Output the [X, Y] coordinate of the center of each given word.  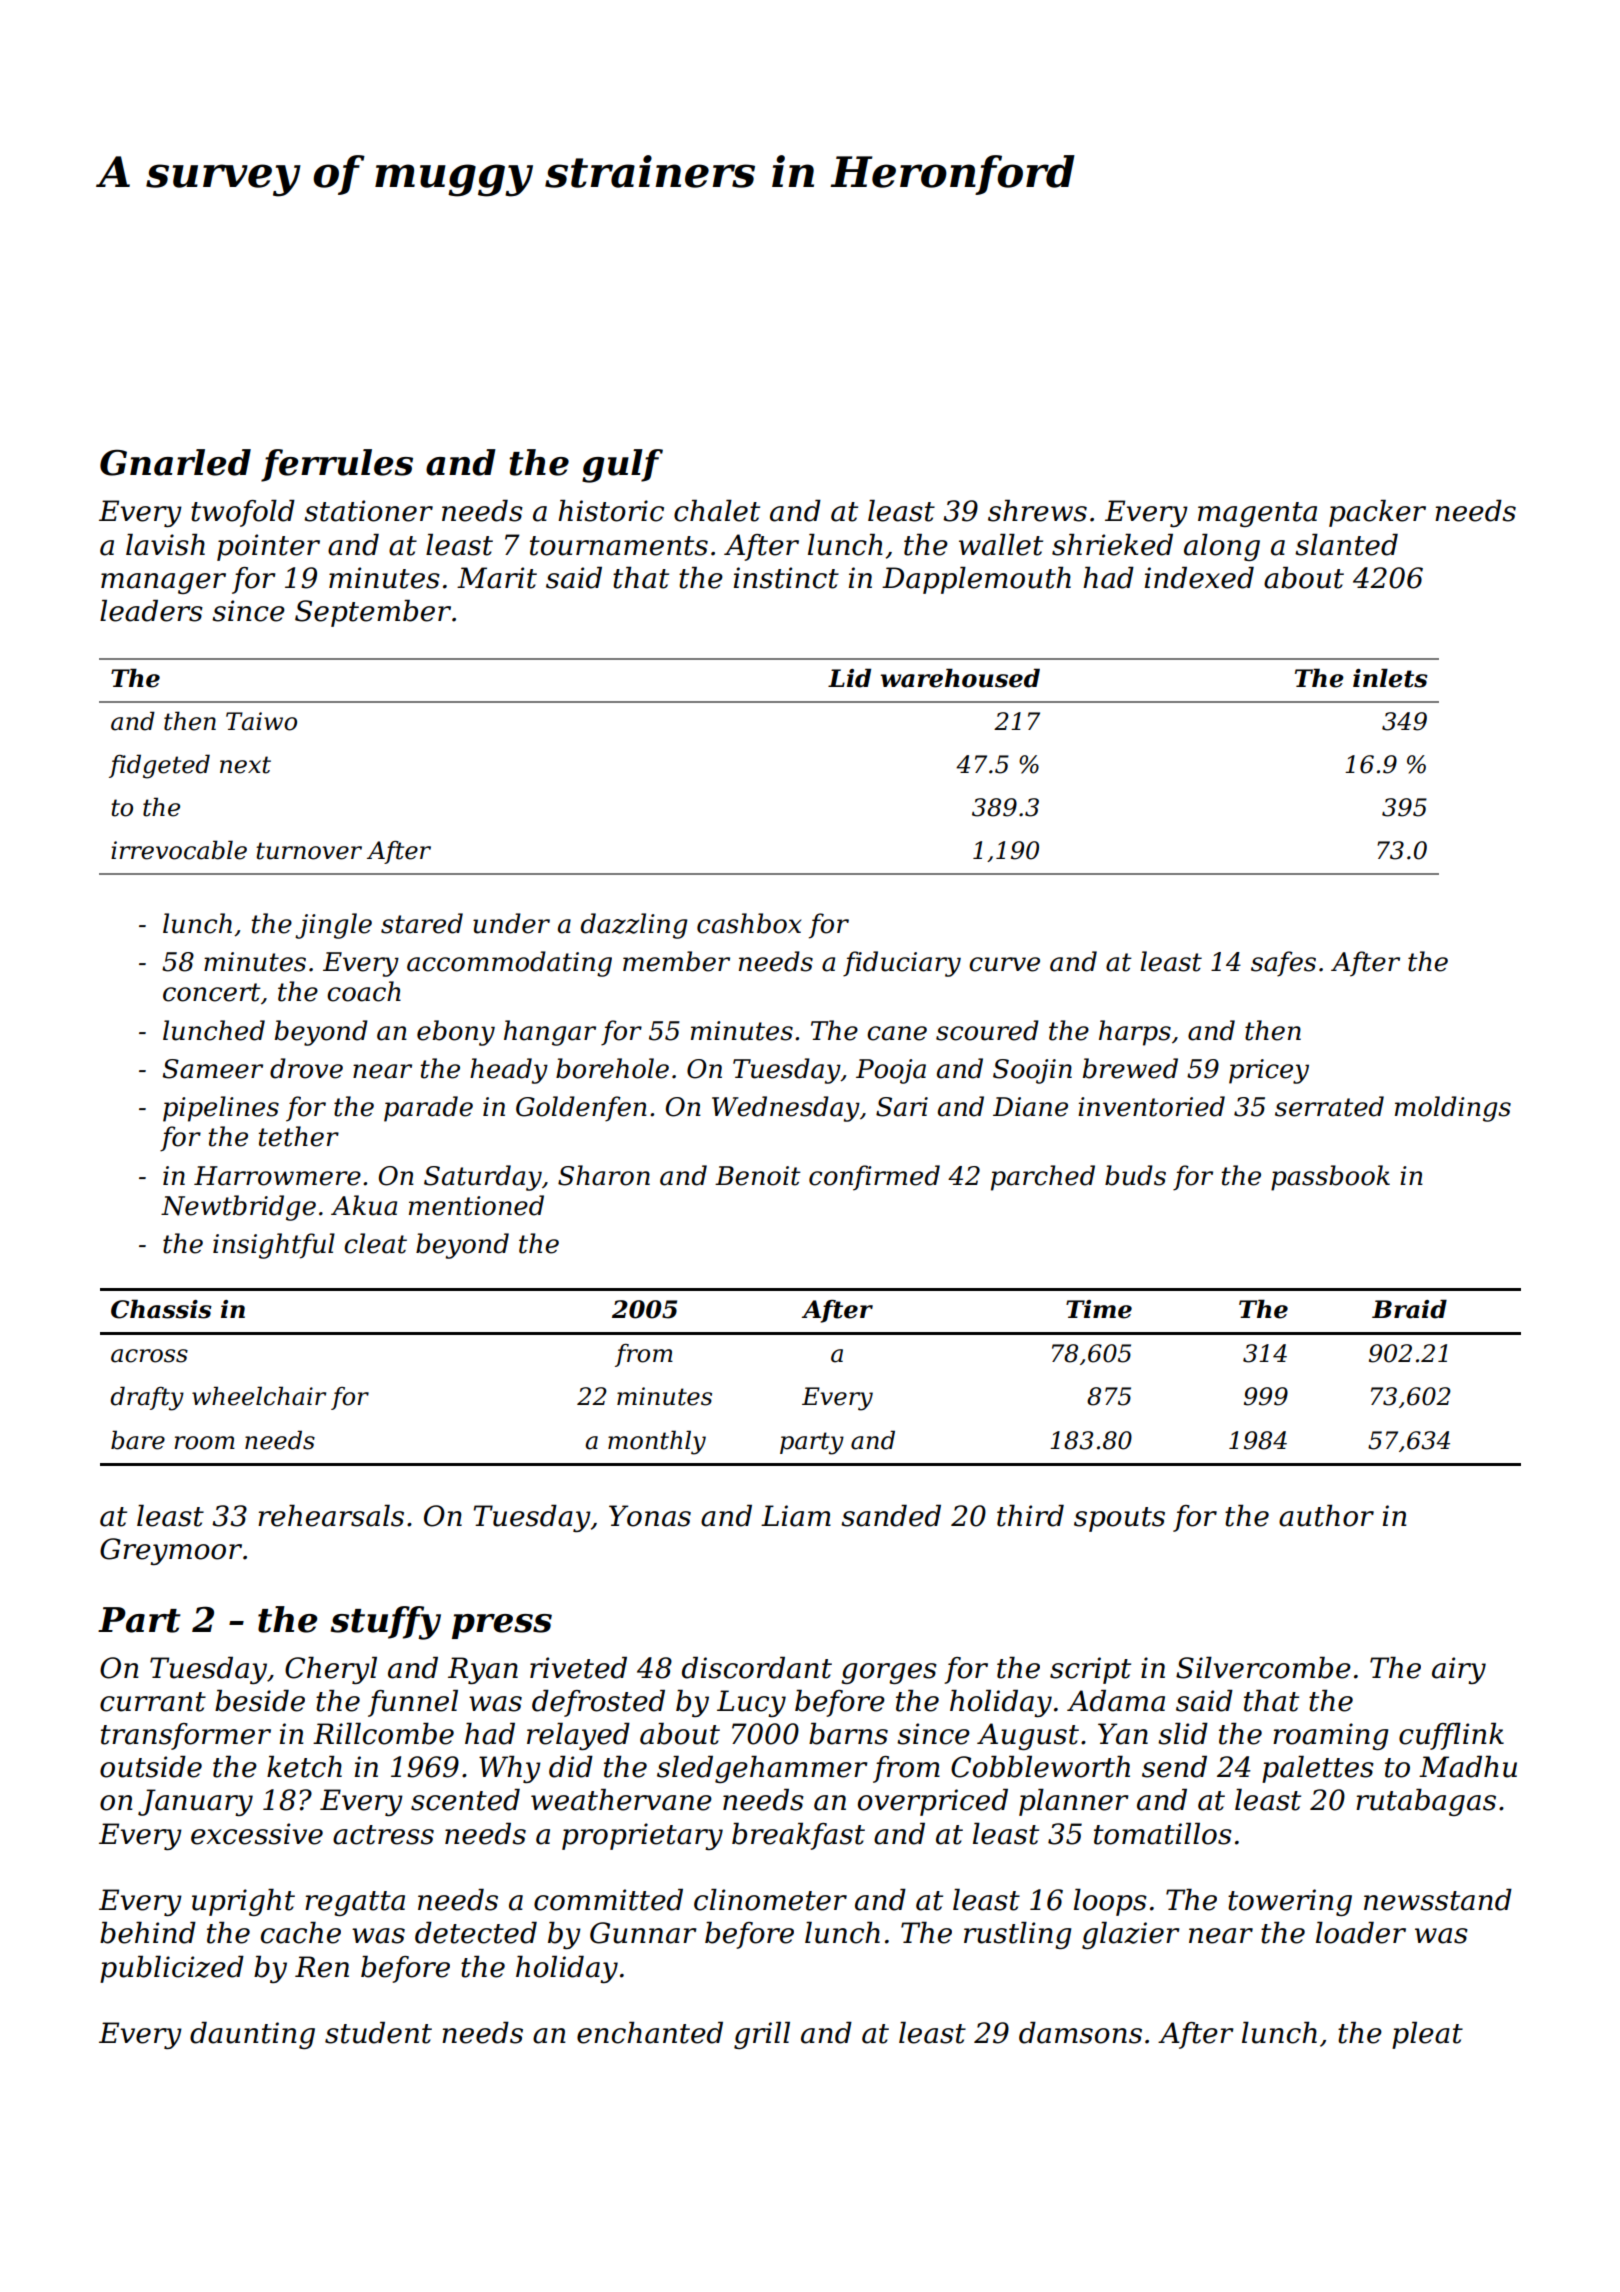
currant [153, 1702]
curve [1004, 964]
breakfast [798, 1836]
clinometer [770, 1900]
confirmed [874, 1178]
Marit [497, 578]
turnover [309, 851]
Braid [1409, 1309]
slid [1183, 1734]
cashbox [749, 923]
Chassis [161, 1309]
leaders [151, 611]
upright [243, 1902]
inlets [1390, 678]
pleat [1427, 2035]
